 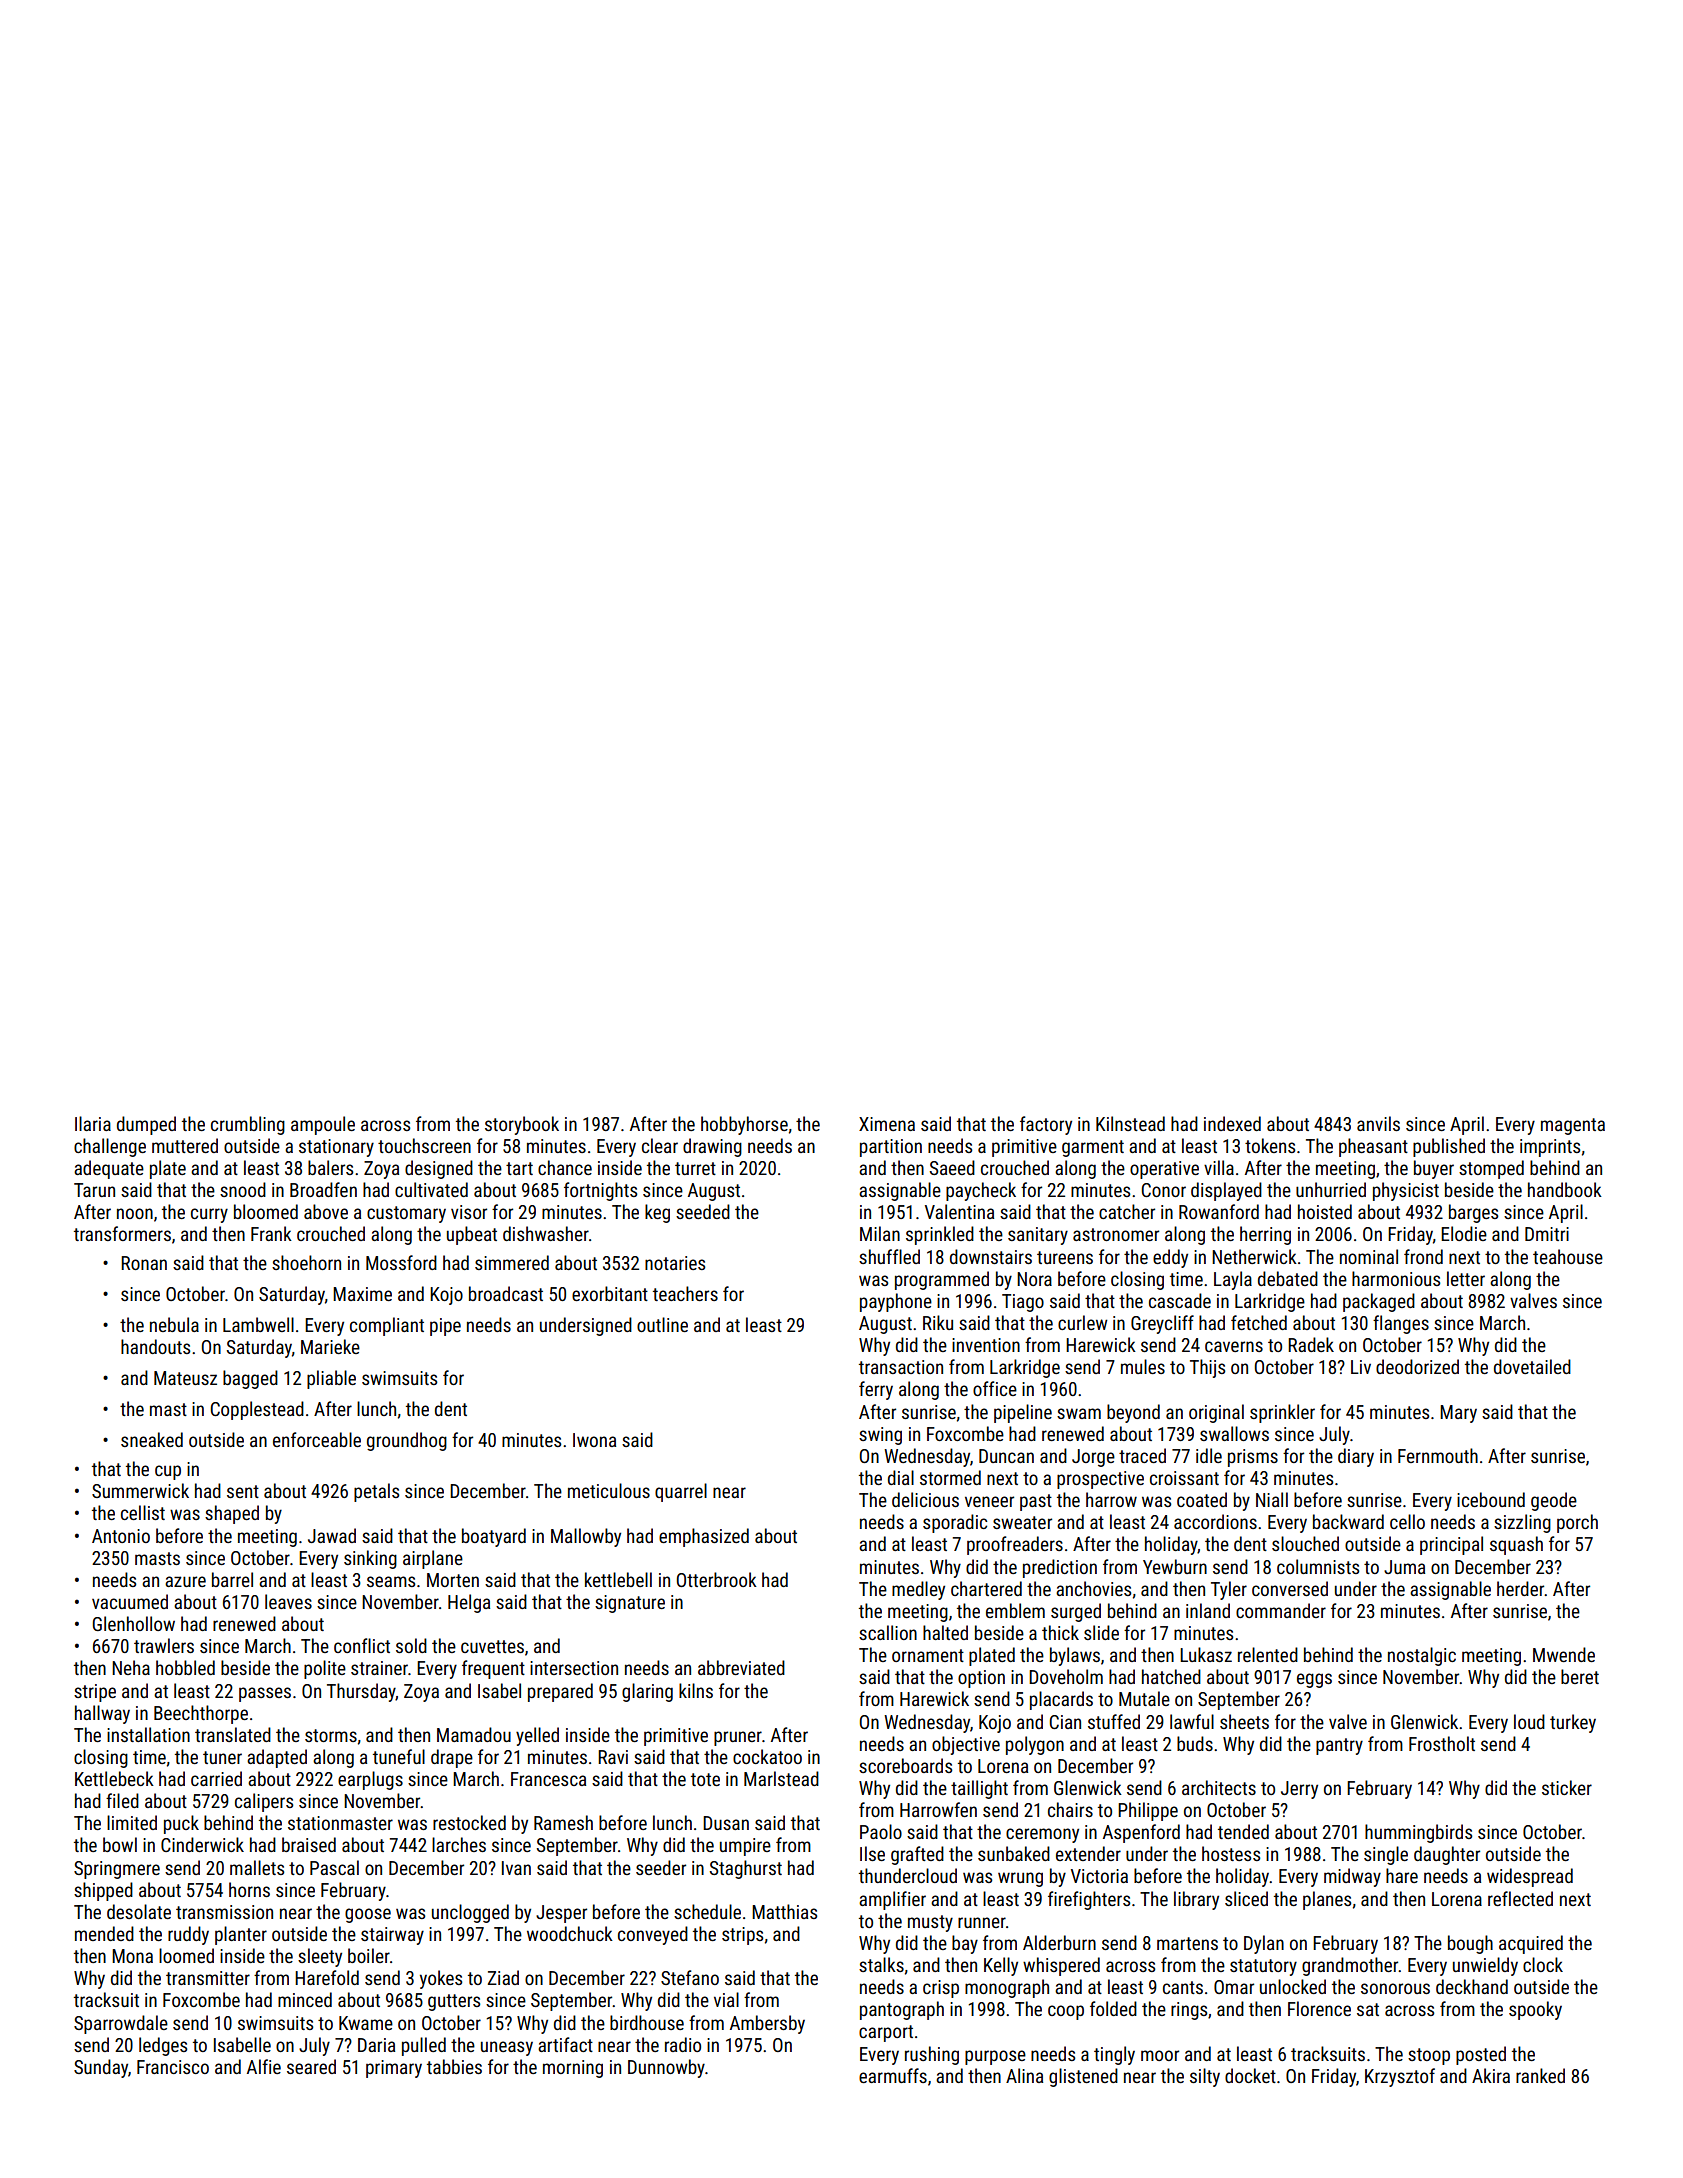 I want to click on Paolo, so click(x=881, y=1831).
